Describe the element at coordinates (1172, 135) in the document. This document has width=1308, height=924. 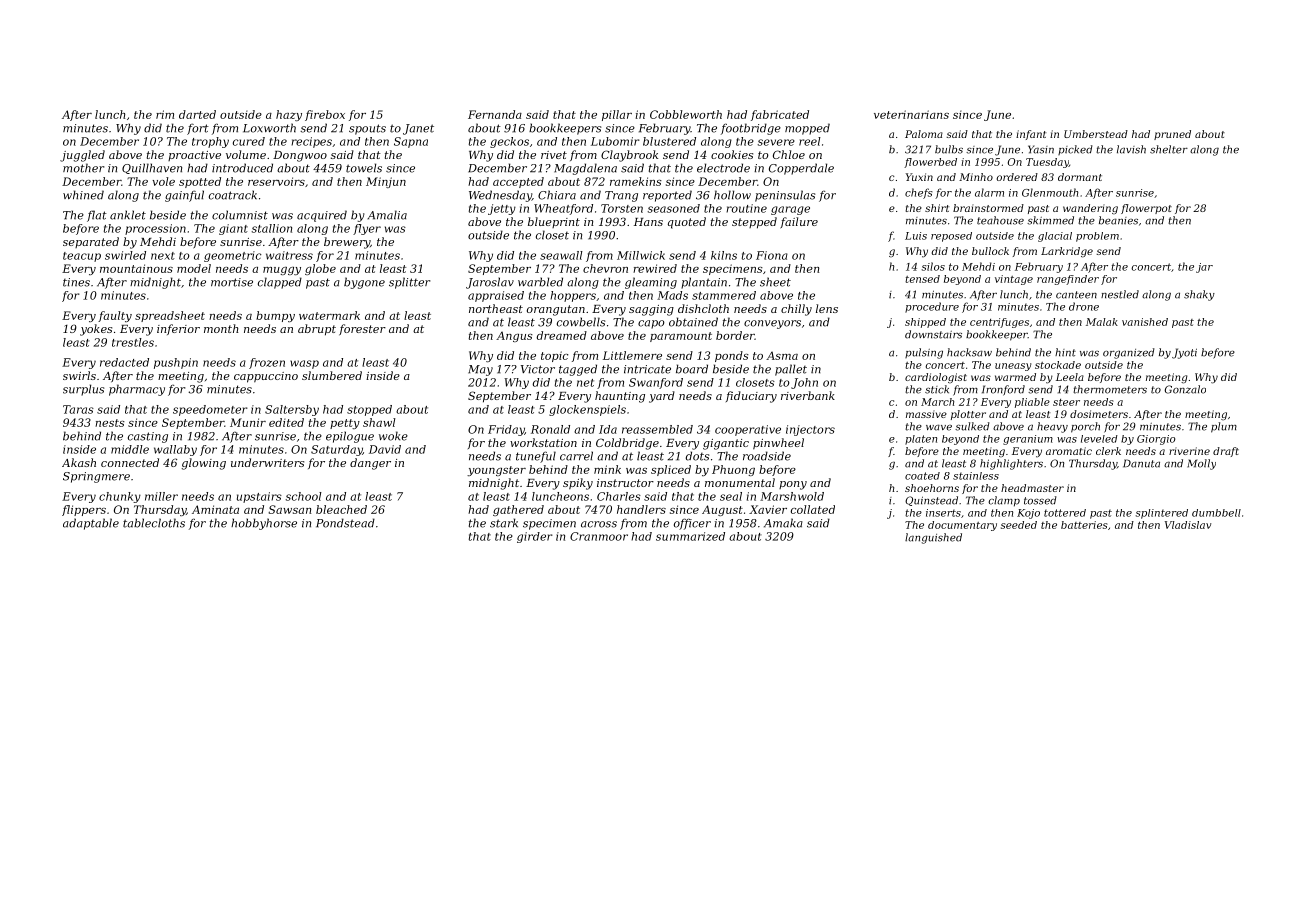
I see `pruned` at that location.
